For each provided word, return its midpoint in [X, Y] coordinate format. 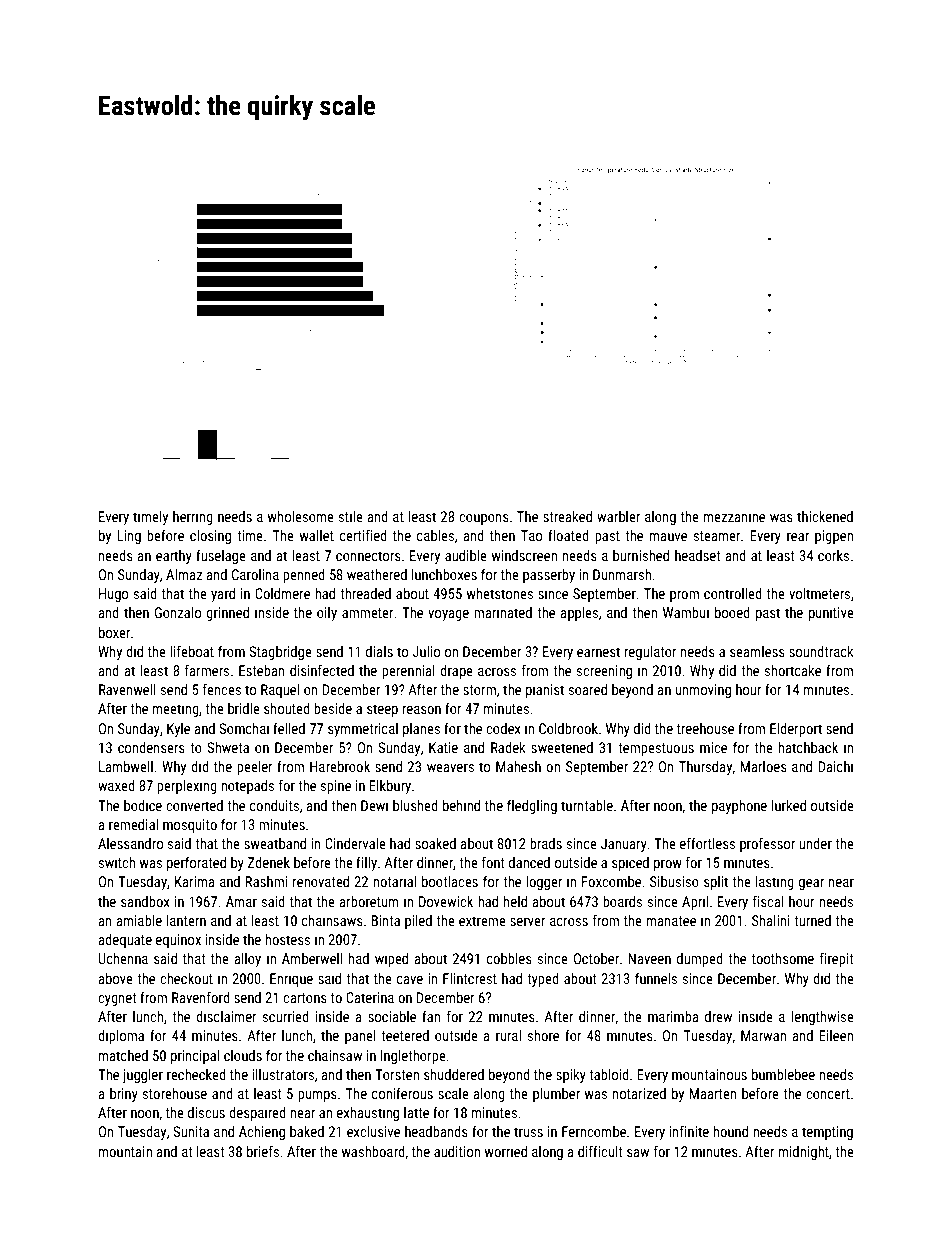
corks [833, 555]
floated [568, 535]
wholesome [300, 516]
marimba [673, 1016]
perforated [196, 864]
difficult [600, 1151]
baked [307, 1131]
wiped [391, 960]
